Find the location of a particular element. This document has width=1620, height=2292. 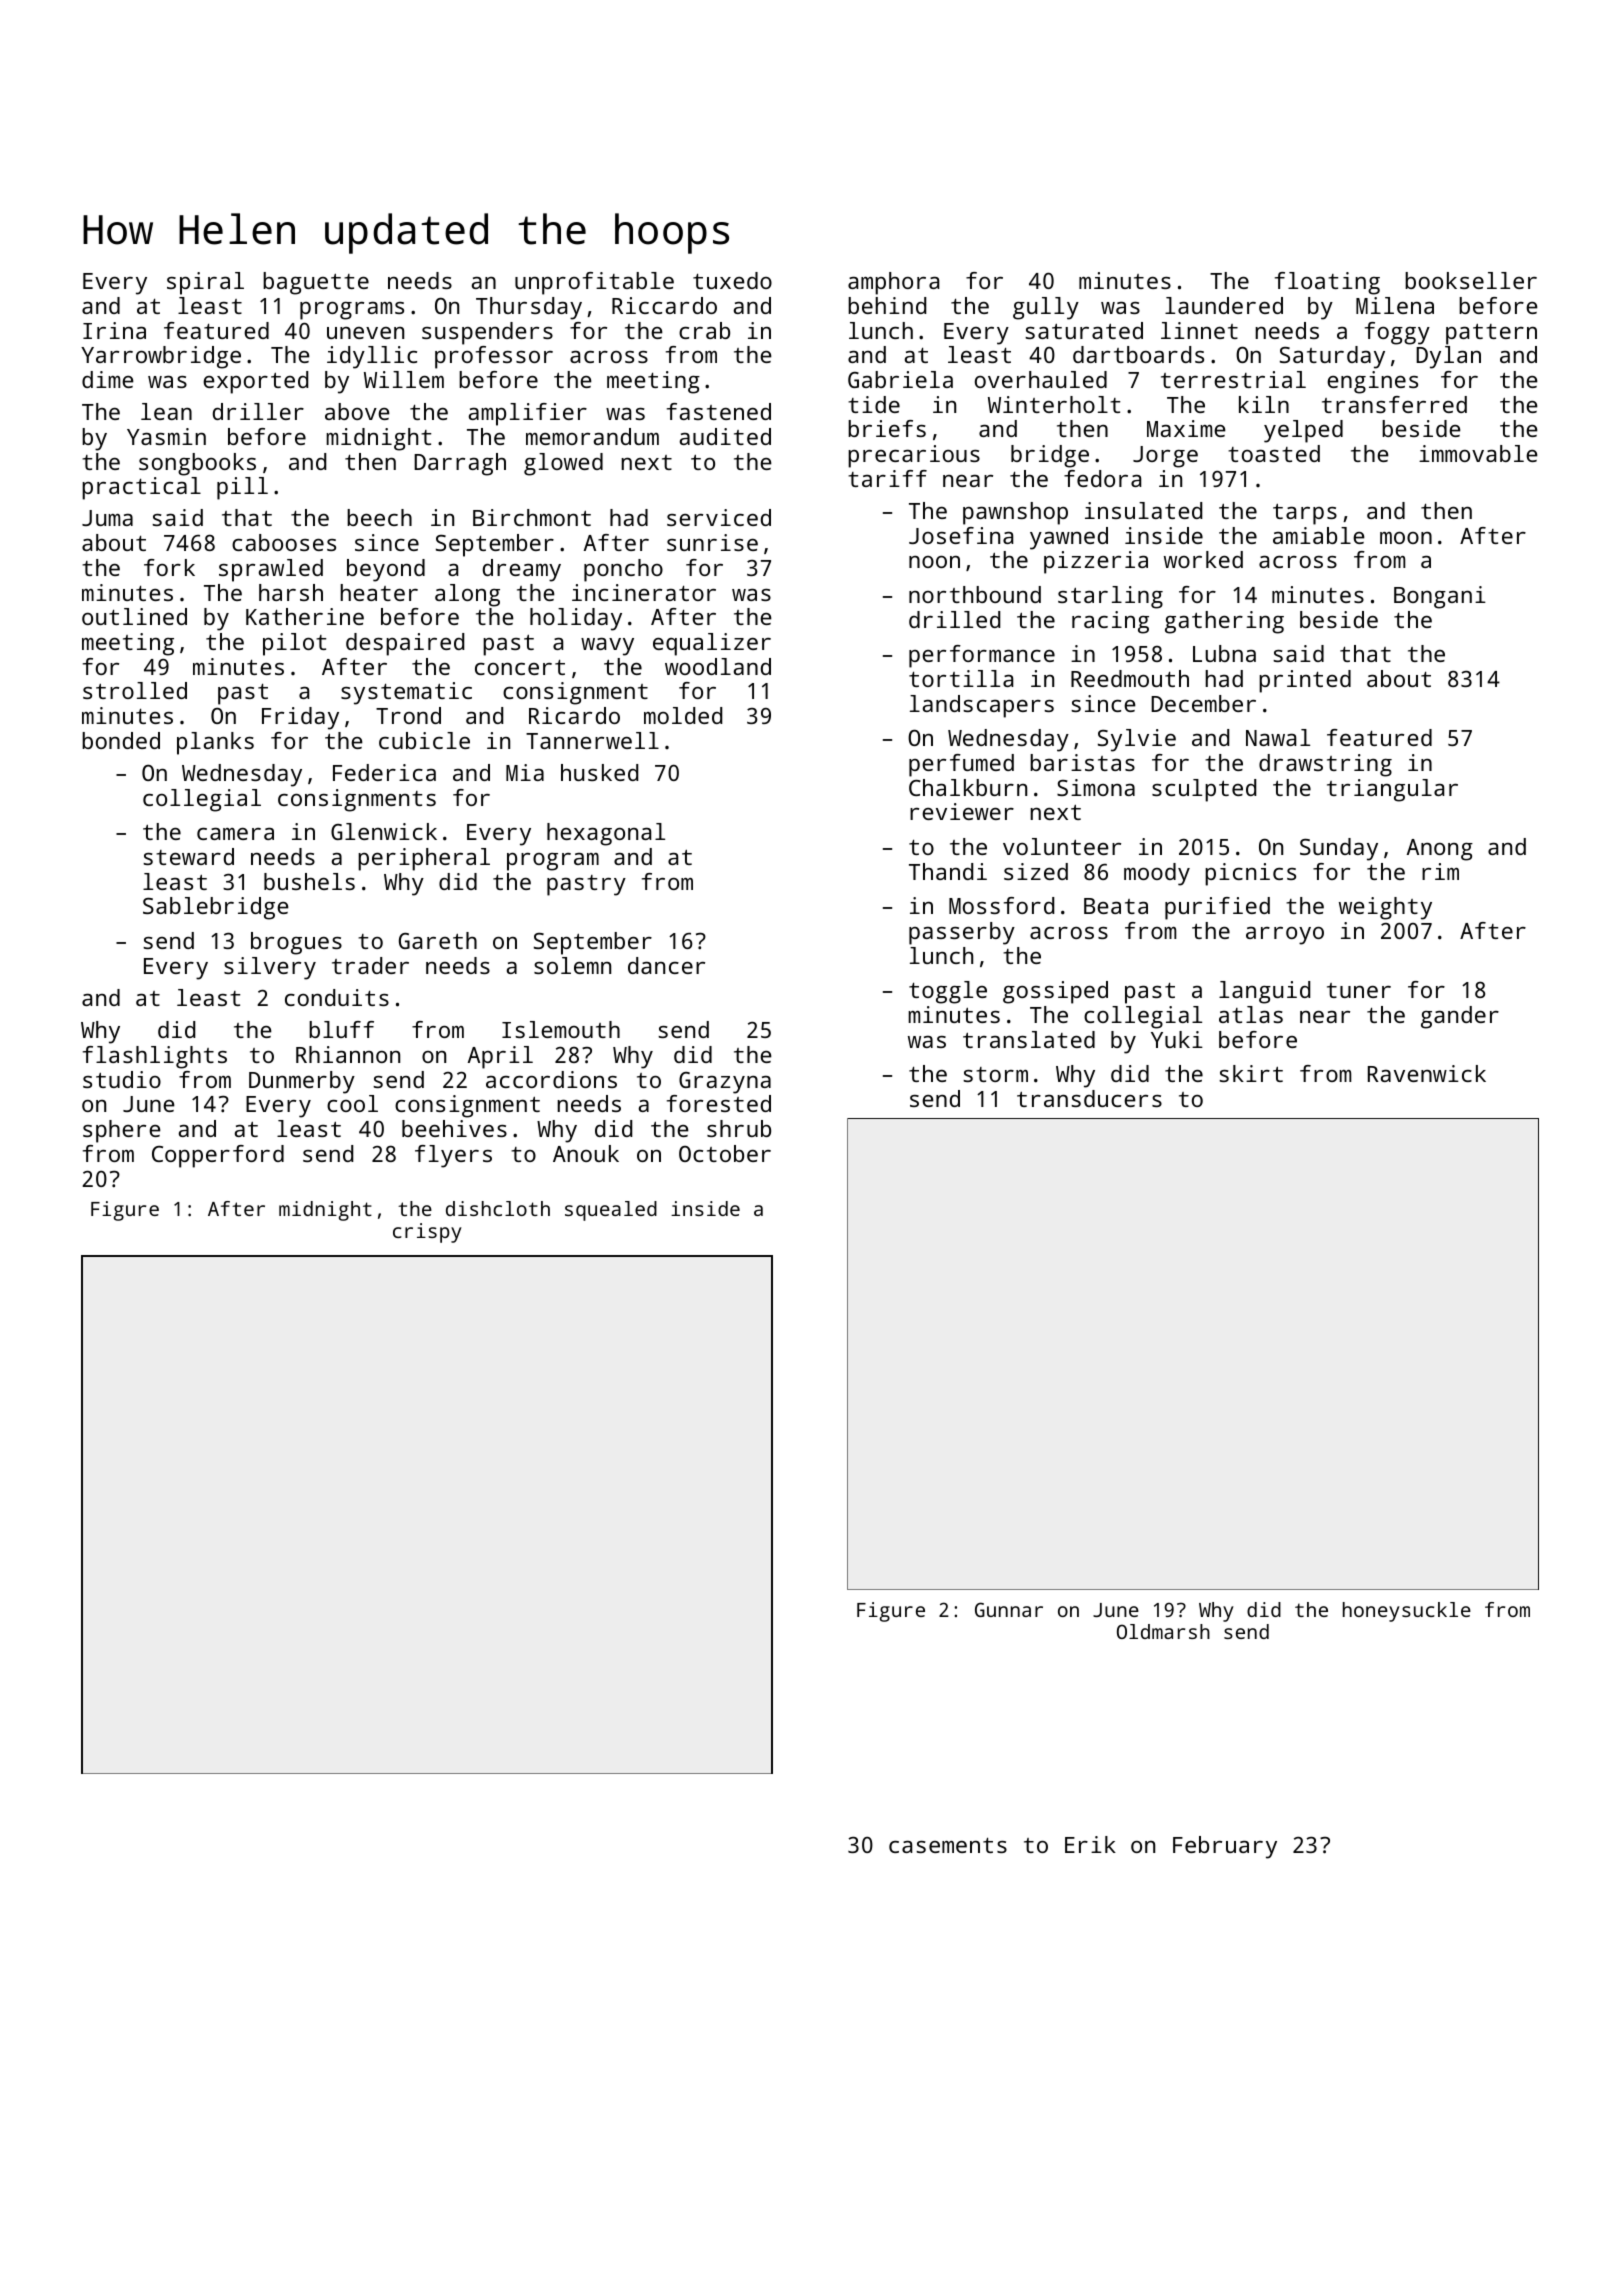

woodland is located at coordinates (718, 666).
